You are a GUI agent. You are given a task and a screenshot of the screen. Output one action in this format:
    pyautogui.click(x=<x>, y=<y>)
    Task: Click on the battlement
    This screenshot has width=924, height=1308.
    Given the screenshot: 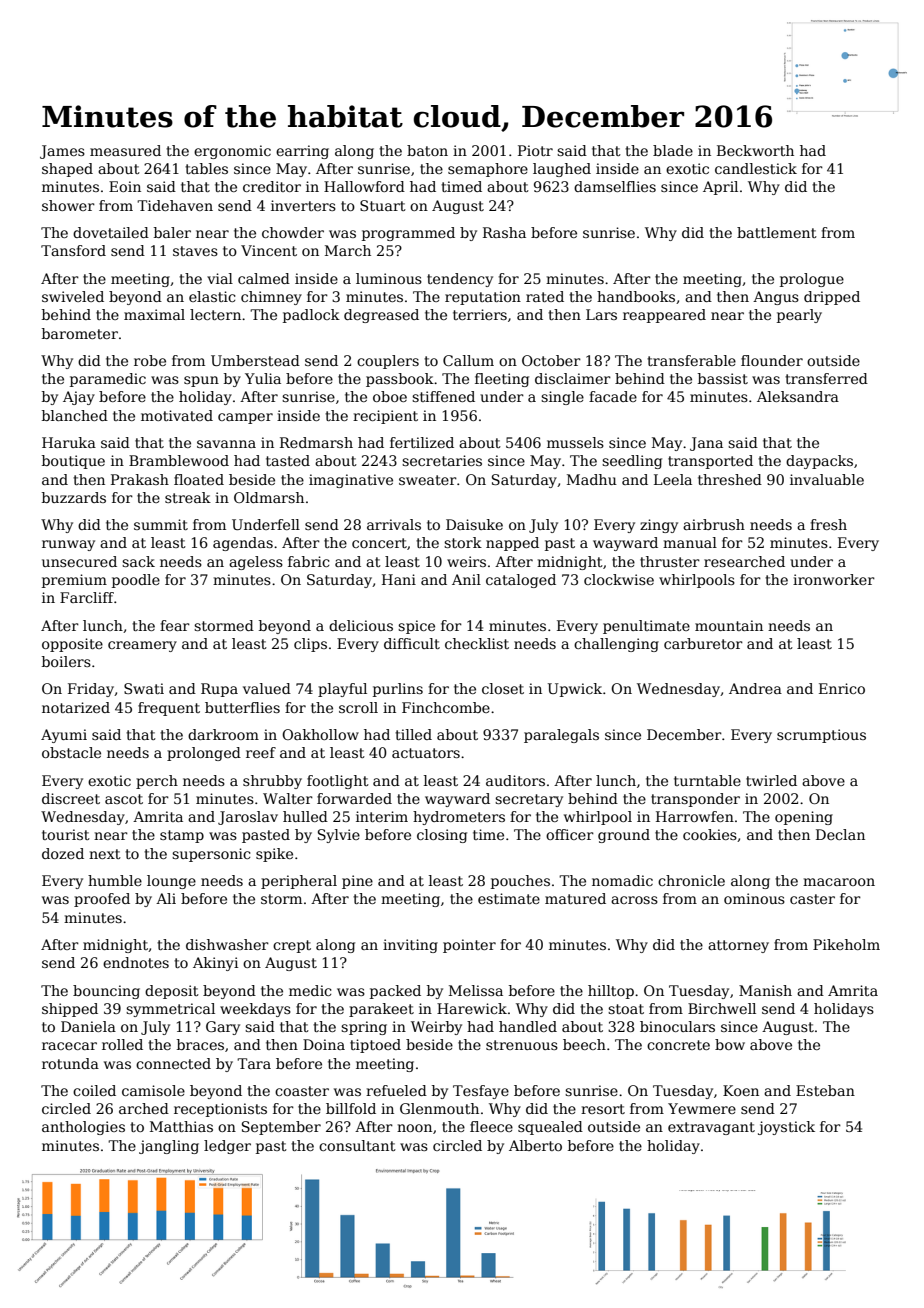 What is the action you would take?
    pyautogui.click(x=777, y=232)
